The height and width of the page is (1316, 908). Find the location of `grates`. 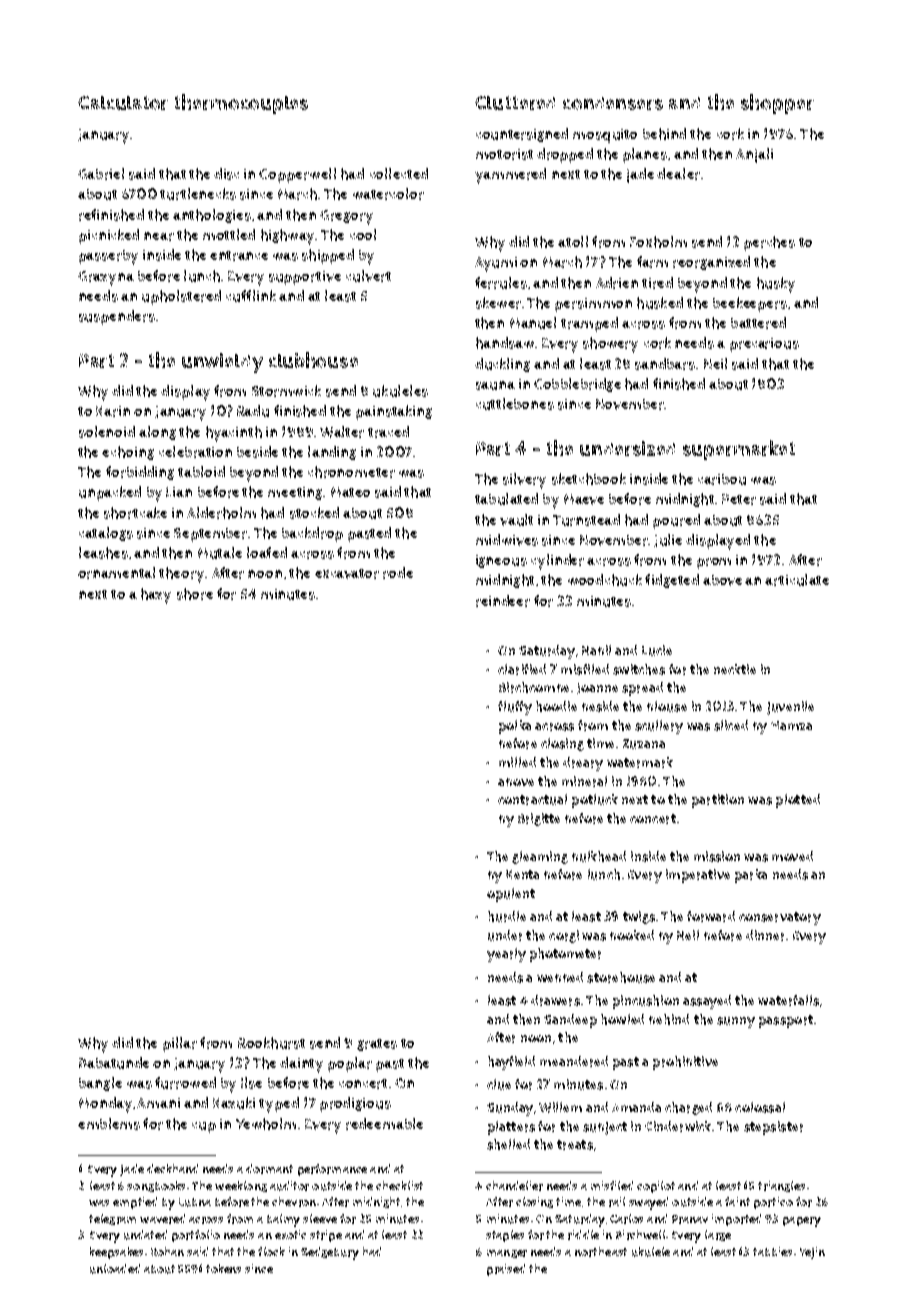

grates is located at coordinates (377, 1045).
